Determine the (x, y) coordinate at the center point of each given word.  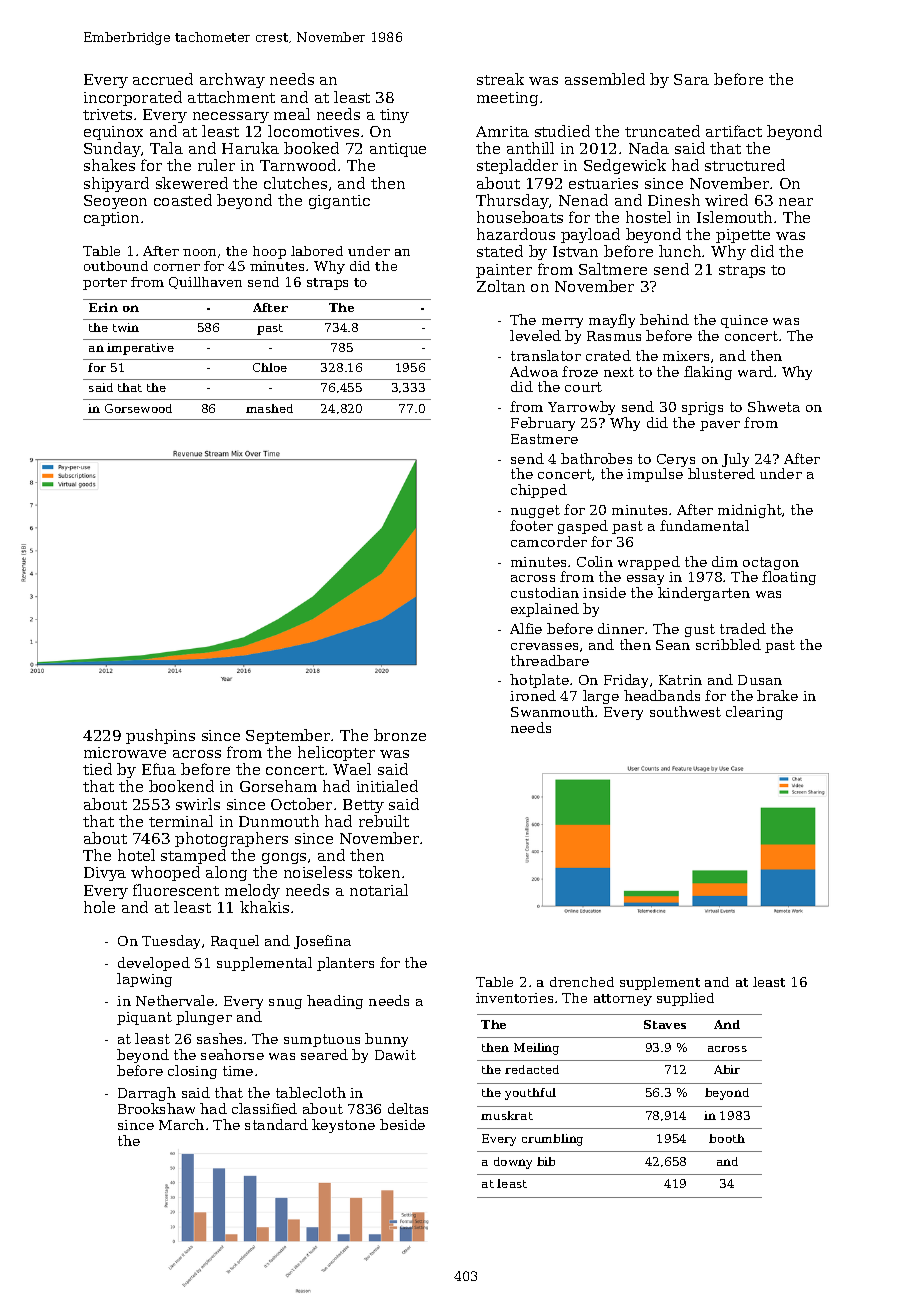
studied (562, 131)
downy (513, 1163)
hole (99, 907)
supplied (685, 999)
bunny (386, 1040)
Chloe (270, 367)
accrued (163, 79)
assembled (605, 79)
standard (276, 1124)
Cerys (676, 460)
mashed (269, 408)
